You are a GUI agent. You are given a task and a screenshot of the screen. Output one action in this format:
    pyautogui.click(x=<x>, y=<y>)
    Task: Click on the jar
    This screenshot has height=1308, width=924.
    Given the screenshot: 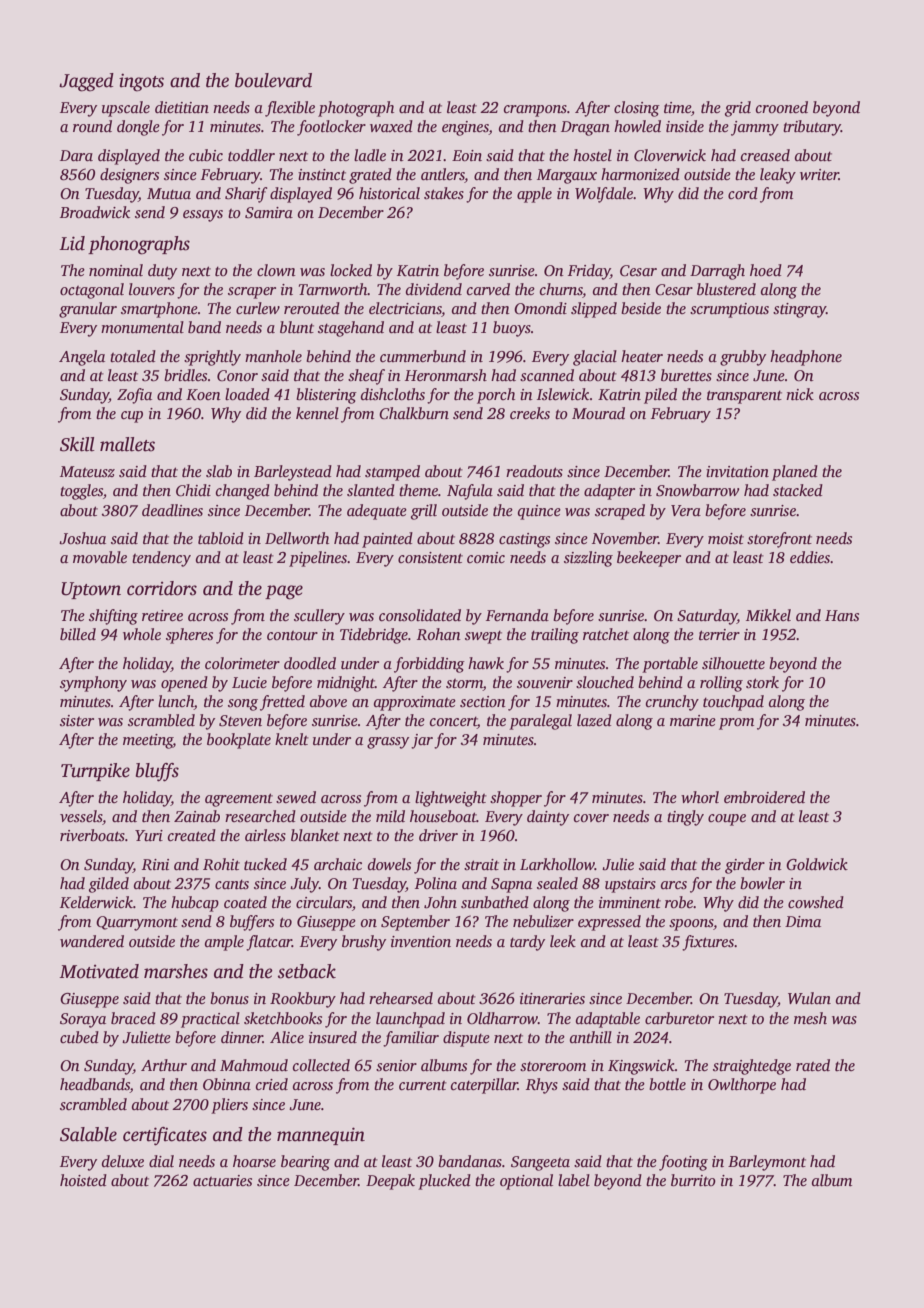 What is the action you would take?
    pyautogui.click(x=422, y=741)
